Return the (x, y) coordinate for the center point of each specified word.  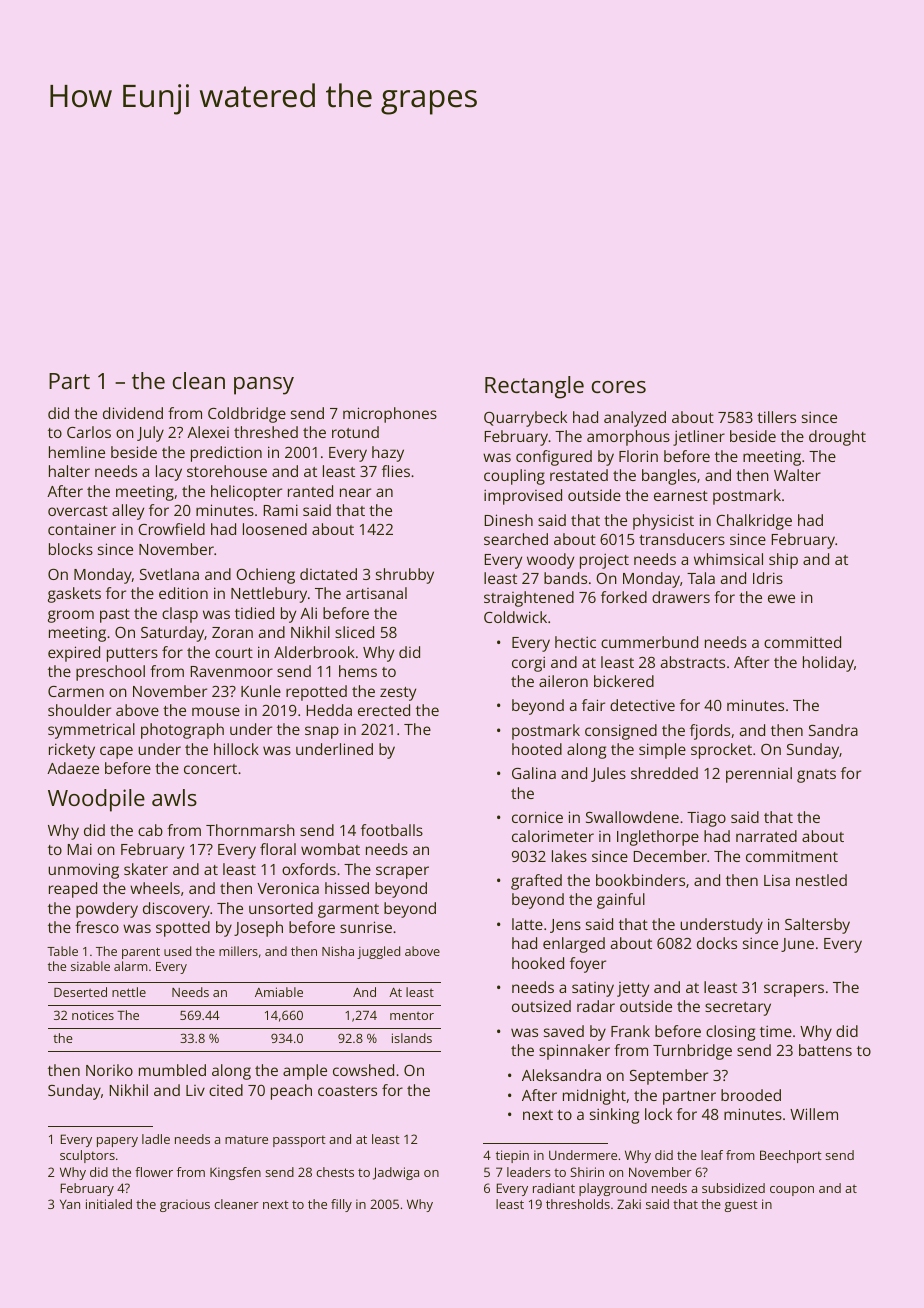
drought (837, 438)
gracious (185, 1205)
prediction (226, 454)
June (797, 945)
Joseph (258, 929)
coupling (514, 477)
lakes (569, 856)
